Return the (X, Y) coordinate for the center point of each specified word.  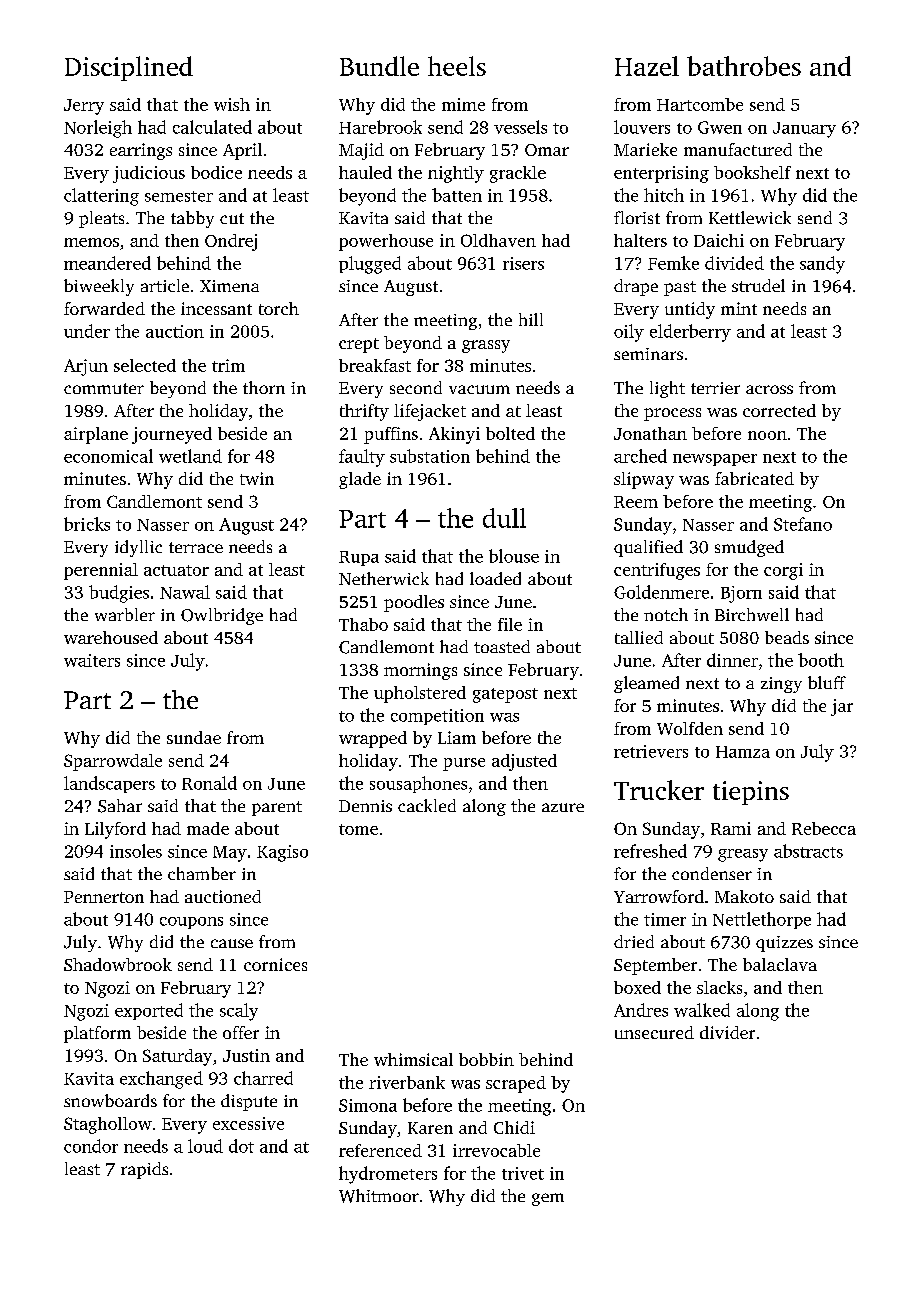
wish (232, 104)
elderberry (690, 333)
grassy (486, 346)
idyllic (138, 548)
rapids (144, 1170)
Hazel (647, 66)
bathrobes (744, 66)
